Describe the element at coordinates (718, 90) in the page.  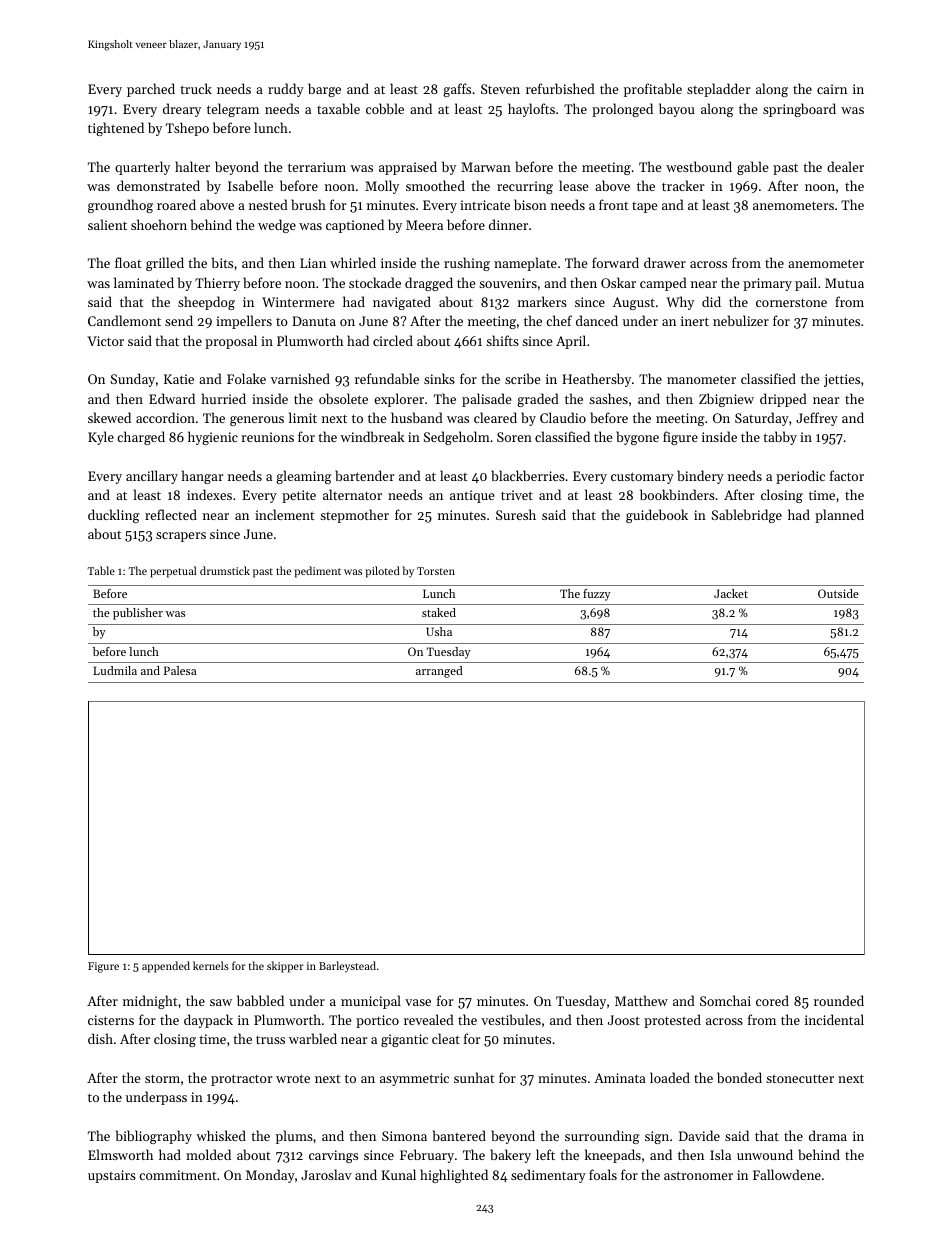
I see `stepladder` at that location.
